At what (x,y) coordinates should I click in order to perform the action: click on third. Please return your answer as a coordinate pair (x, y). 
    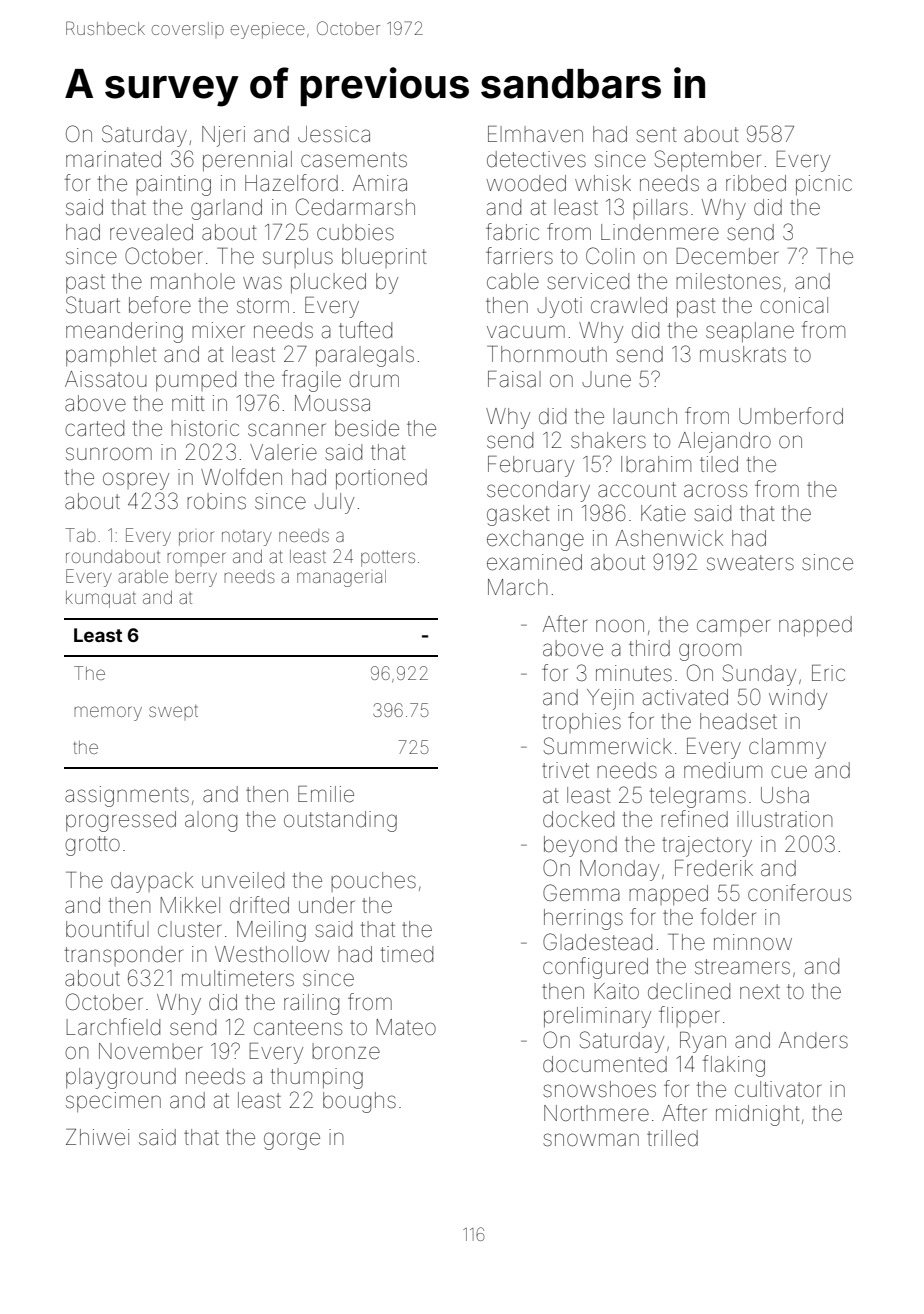
    Looking at the image, I should click on (649, 648).
